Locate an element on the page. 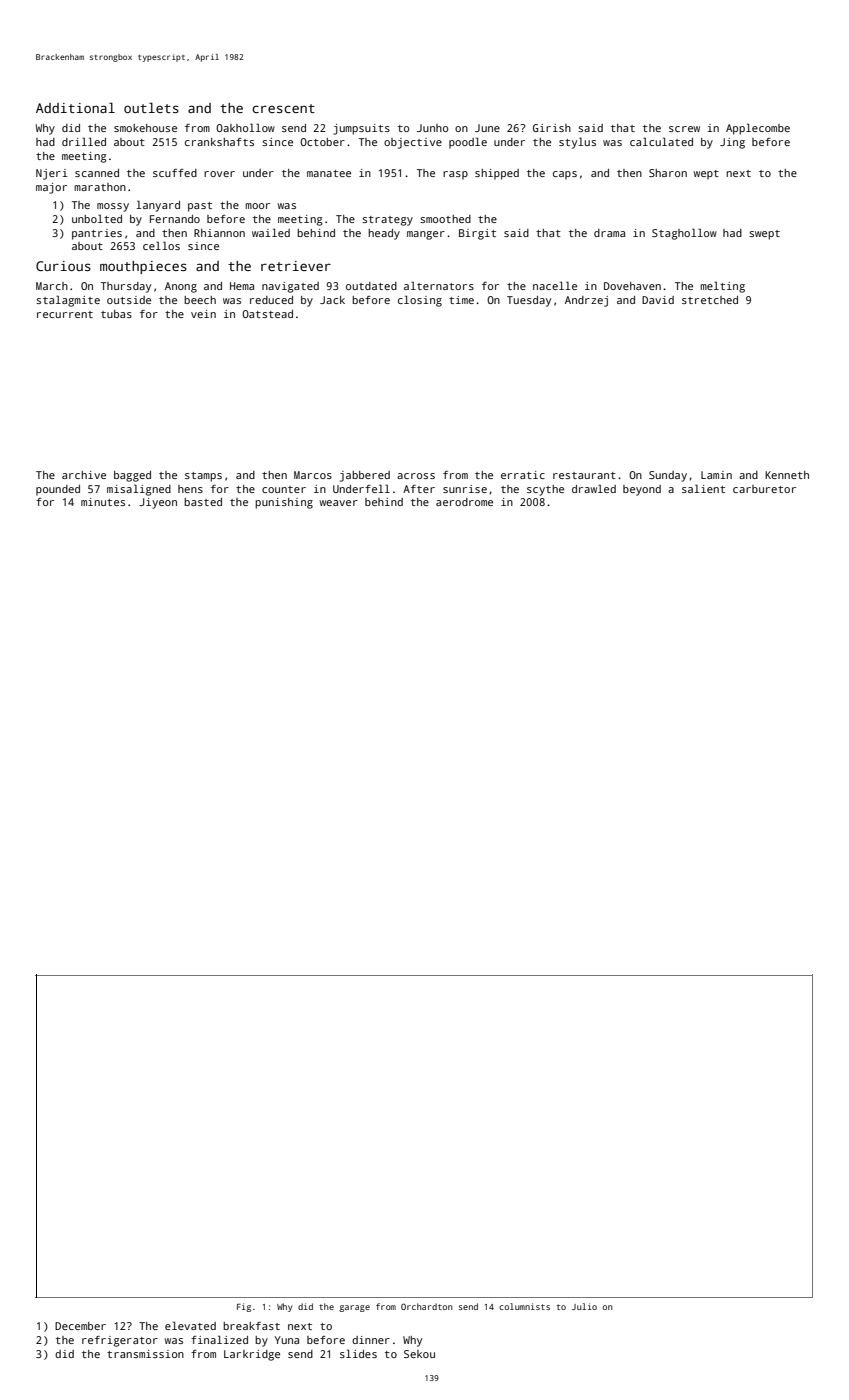 The width and height of the document is (849, 1400). Julio is located at coordinates (584, 1306).
